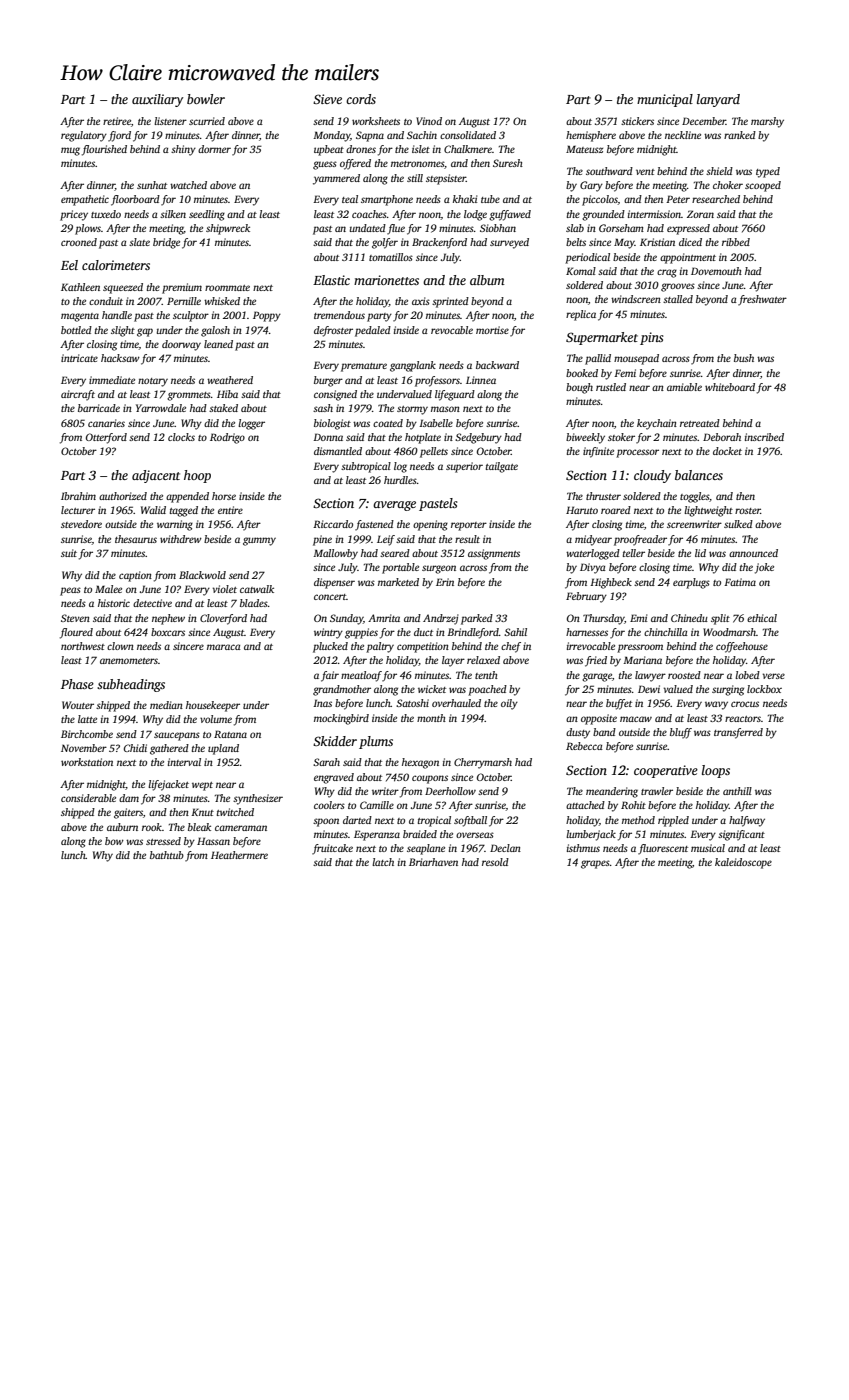  Describe the element at coordinates (747, 675) in the screenshot. I see `lobed` at that location.
